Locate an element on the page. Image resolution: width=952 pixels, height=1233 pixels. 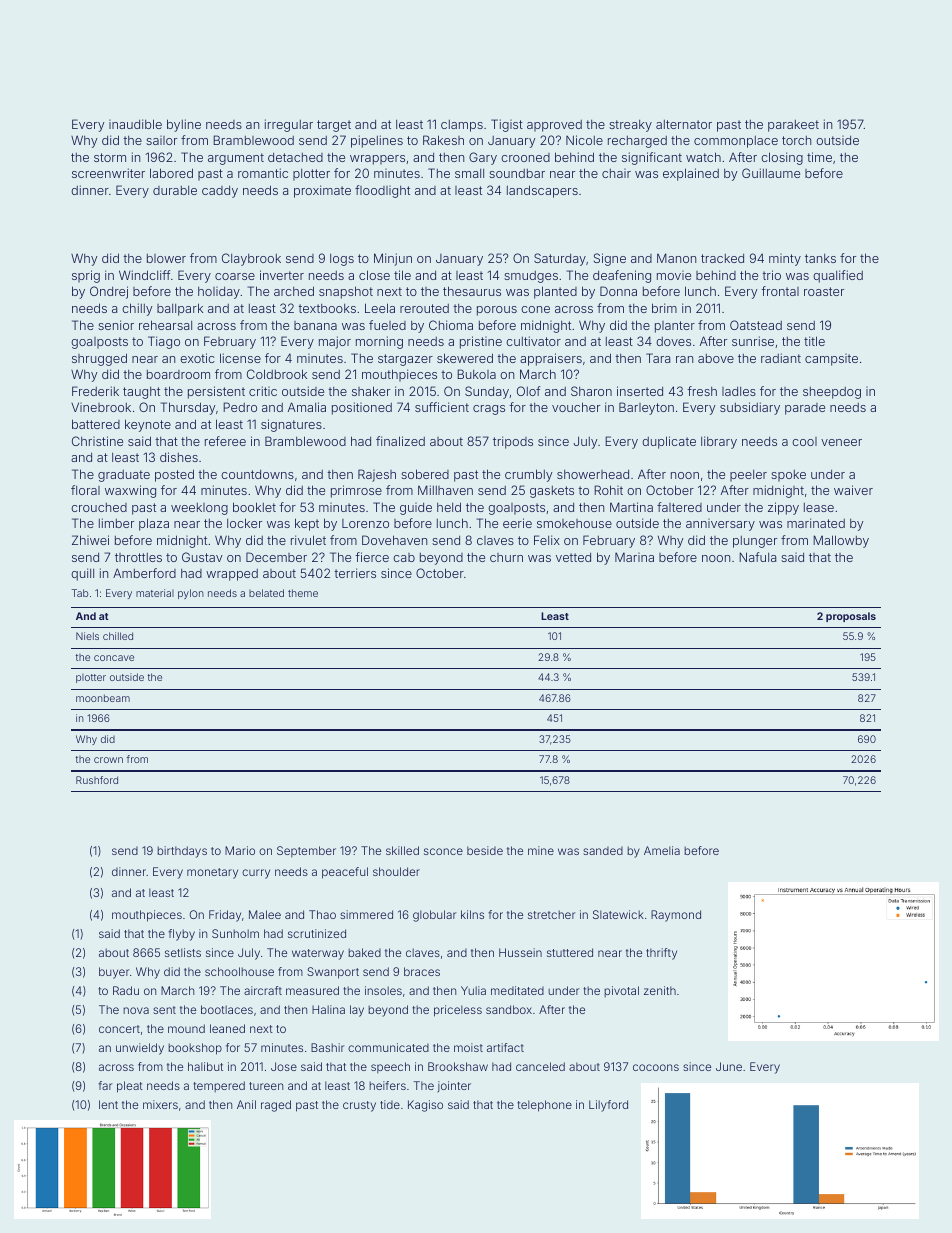
alternator is located at coordinates (684, 124).
